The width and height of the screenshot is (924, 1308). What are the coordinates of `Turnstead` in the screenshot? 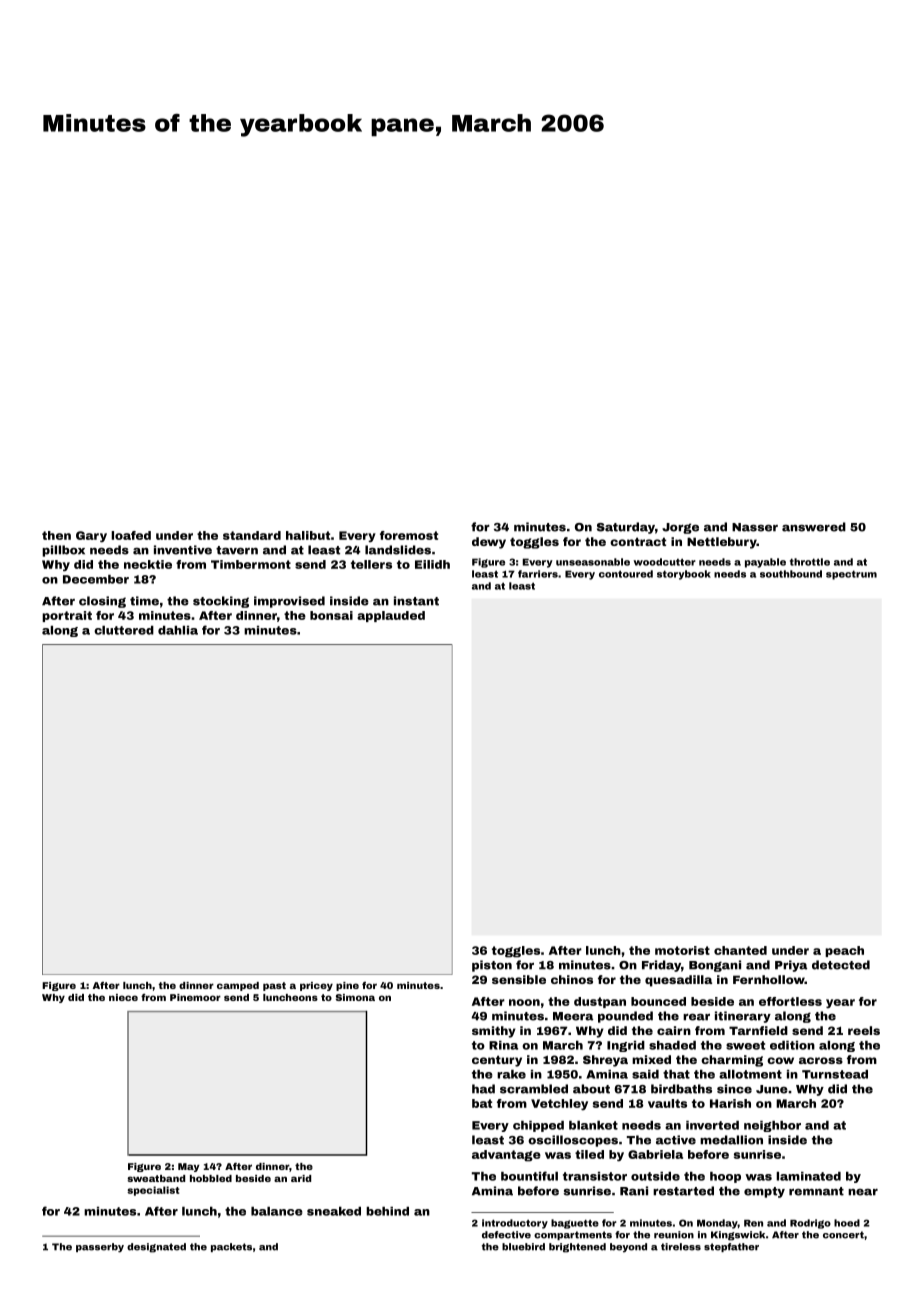 It's located at (835, 1074).
